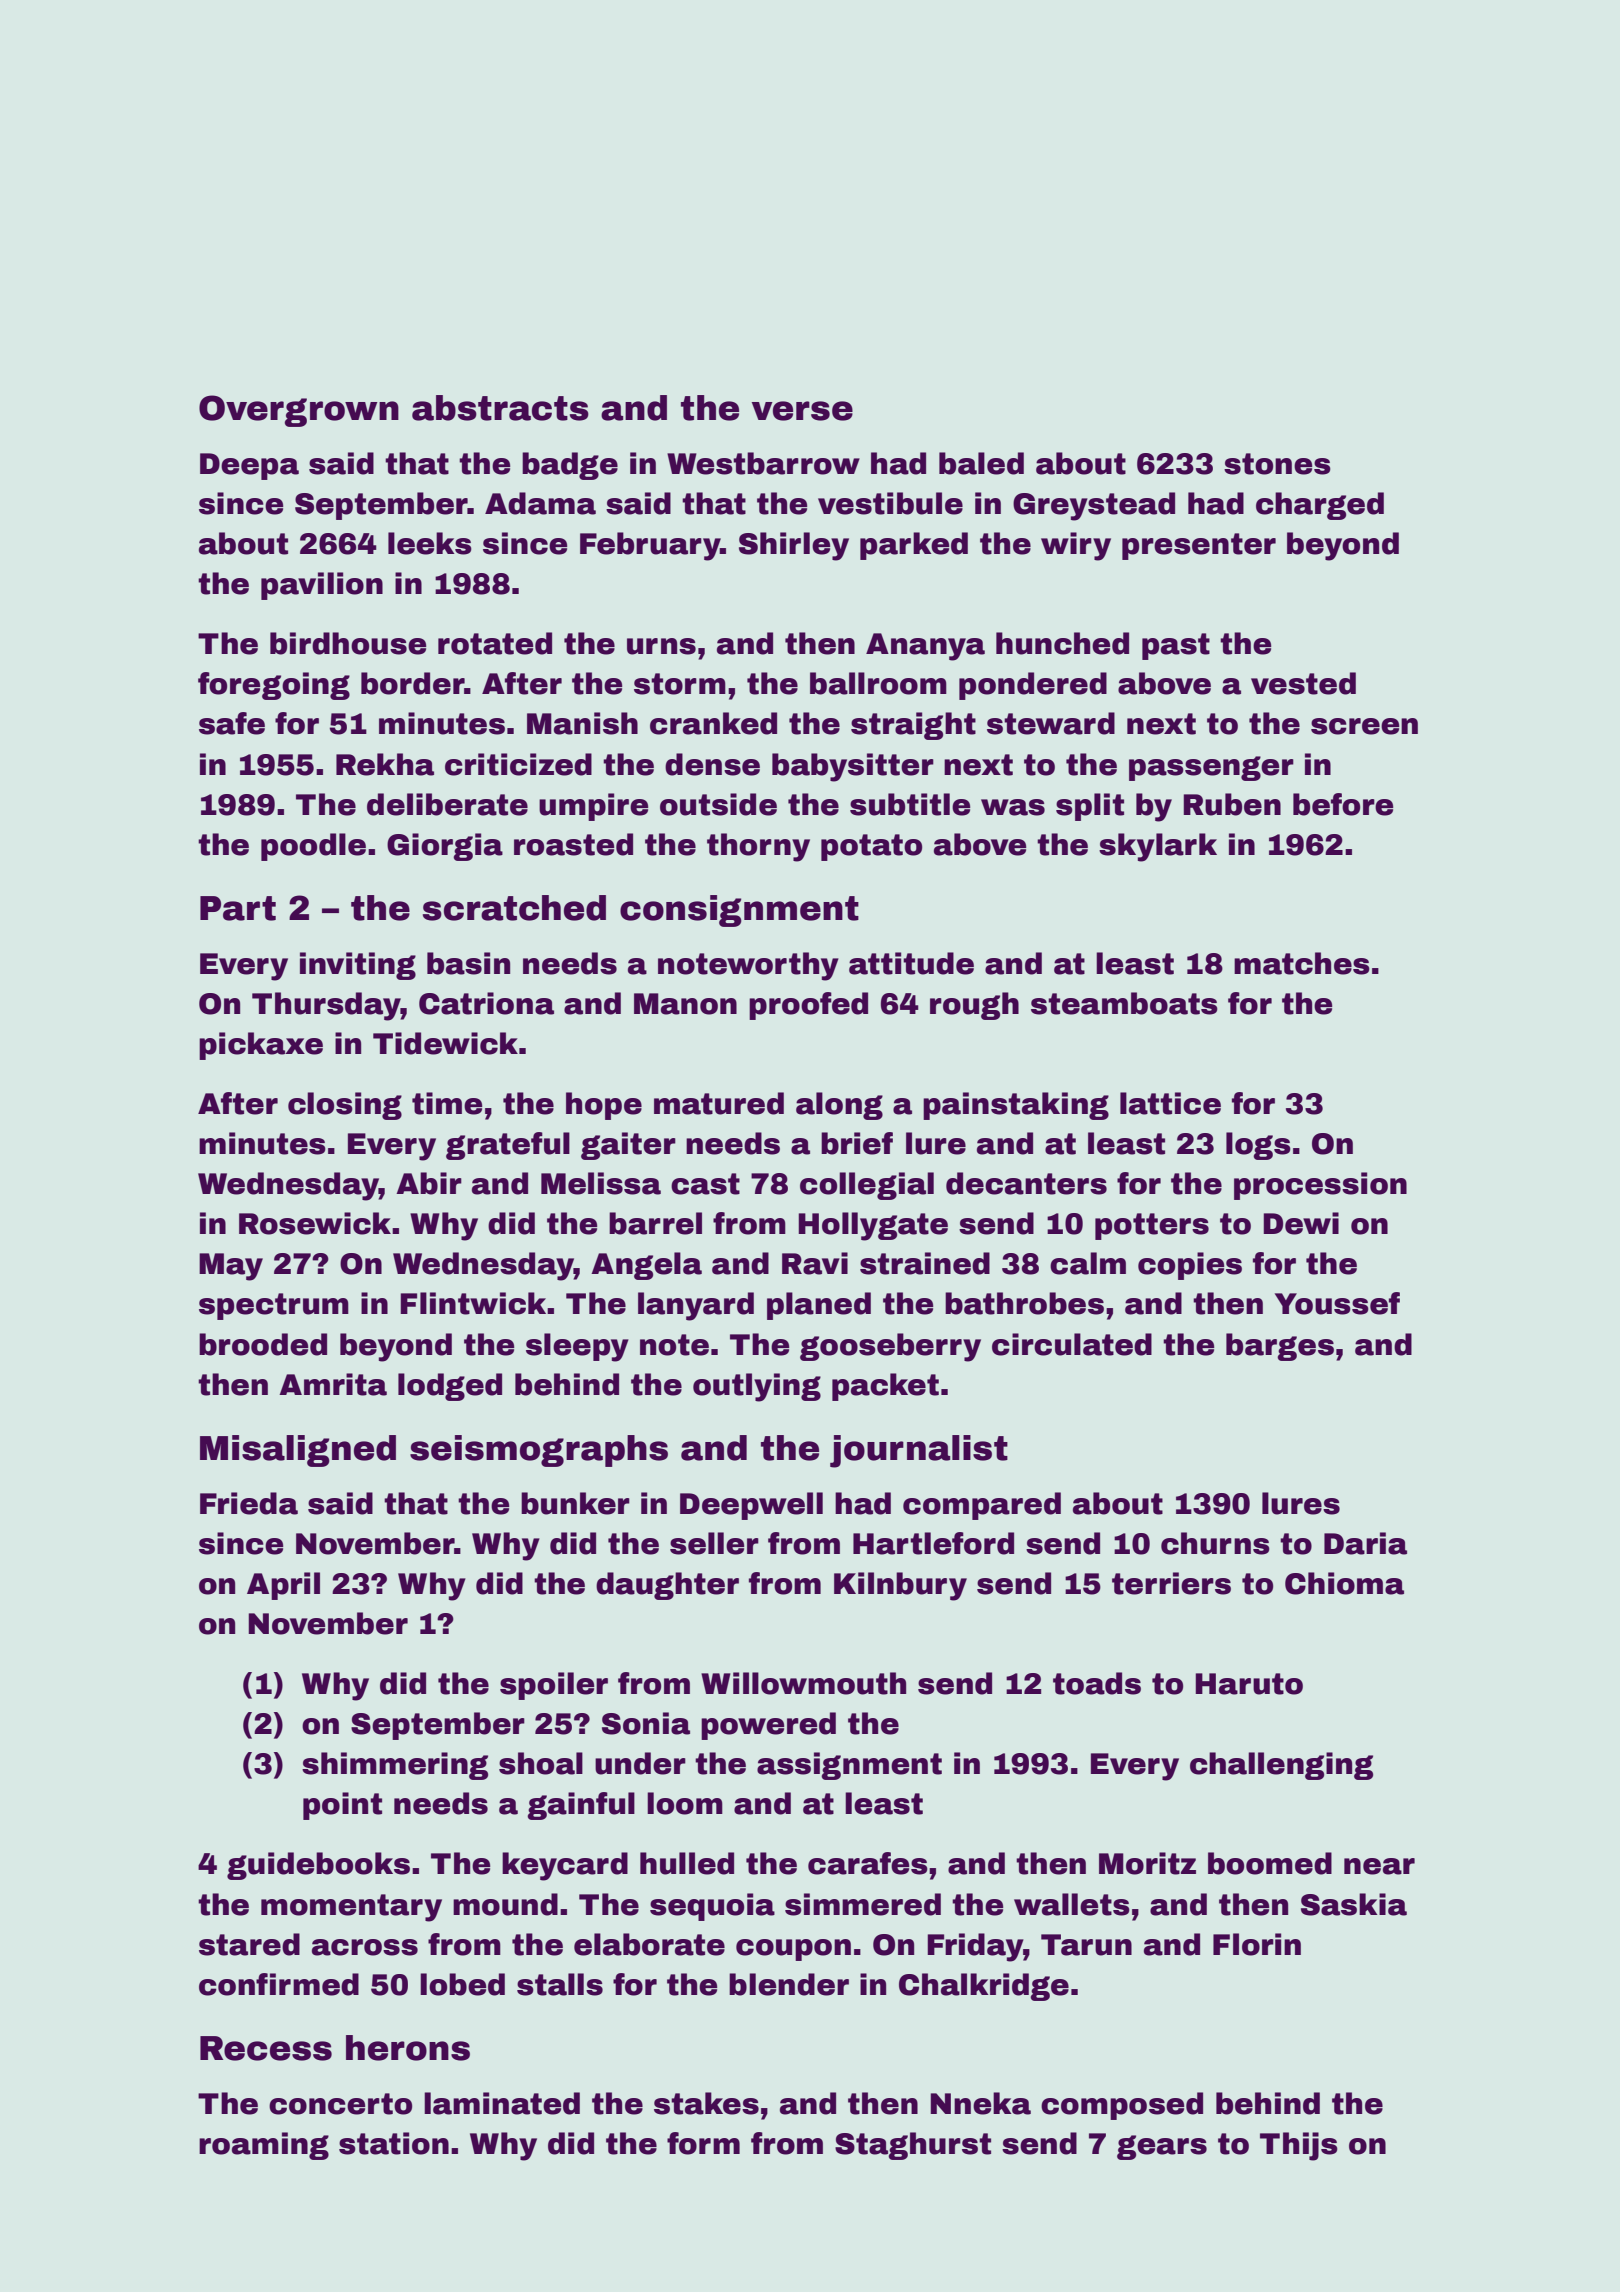 The image size is (1620, 2292). I want to click on roaming, so click(264, 2146).
